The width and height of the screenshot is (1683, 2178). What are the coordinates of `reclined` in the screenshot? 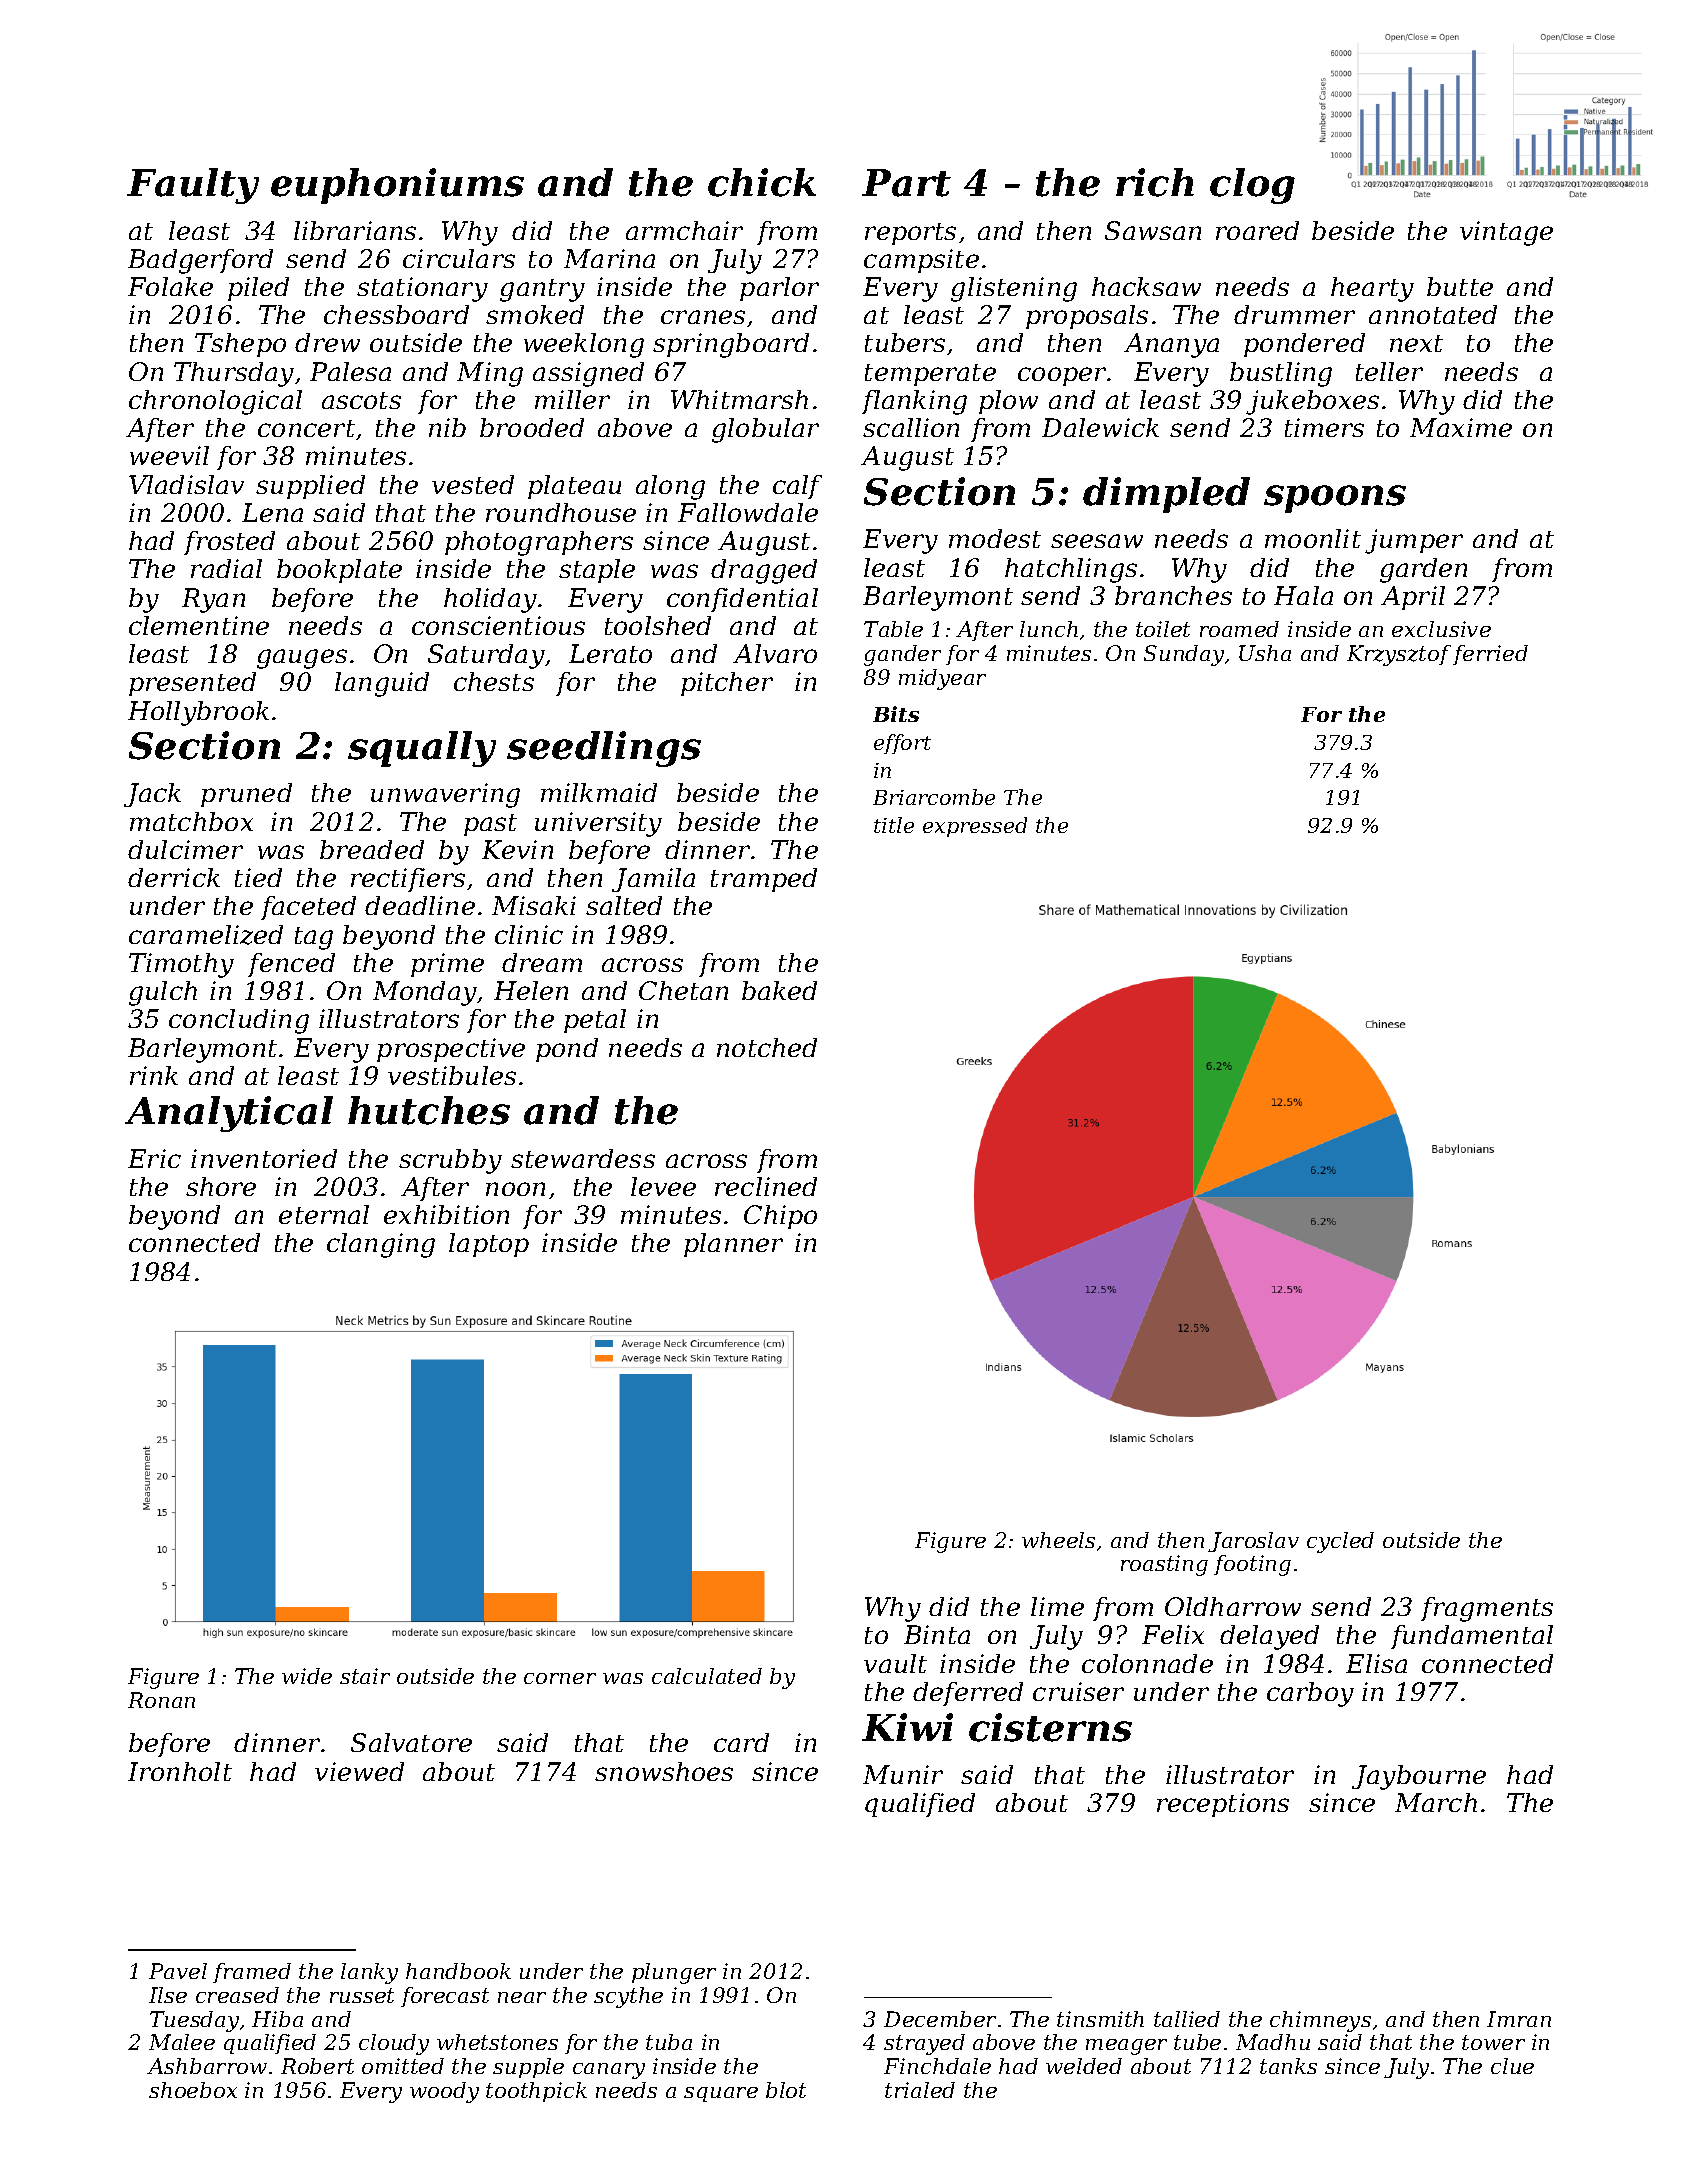 It's located at (766, 1186).
